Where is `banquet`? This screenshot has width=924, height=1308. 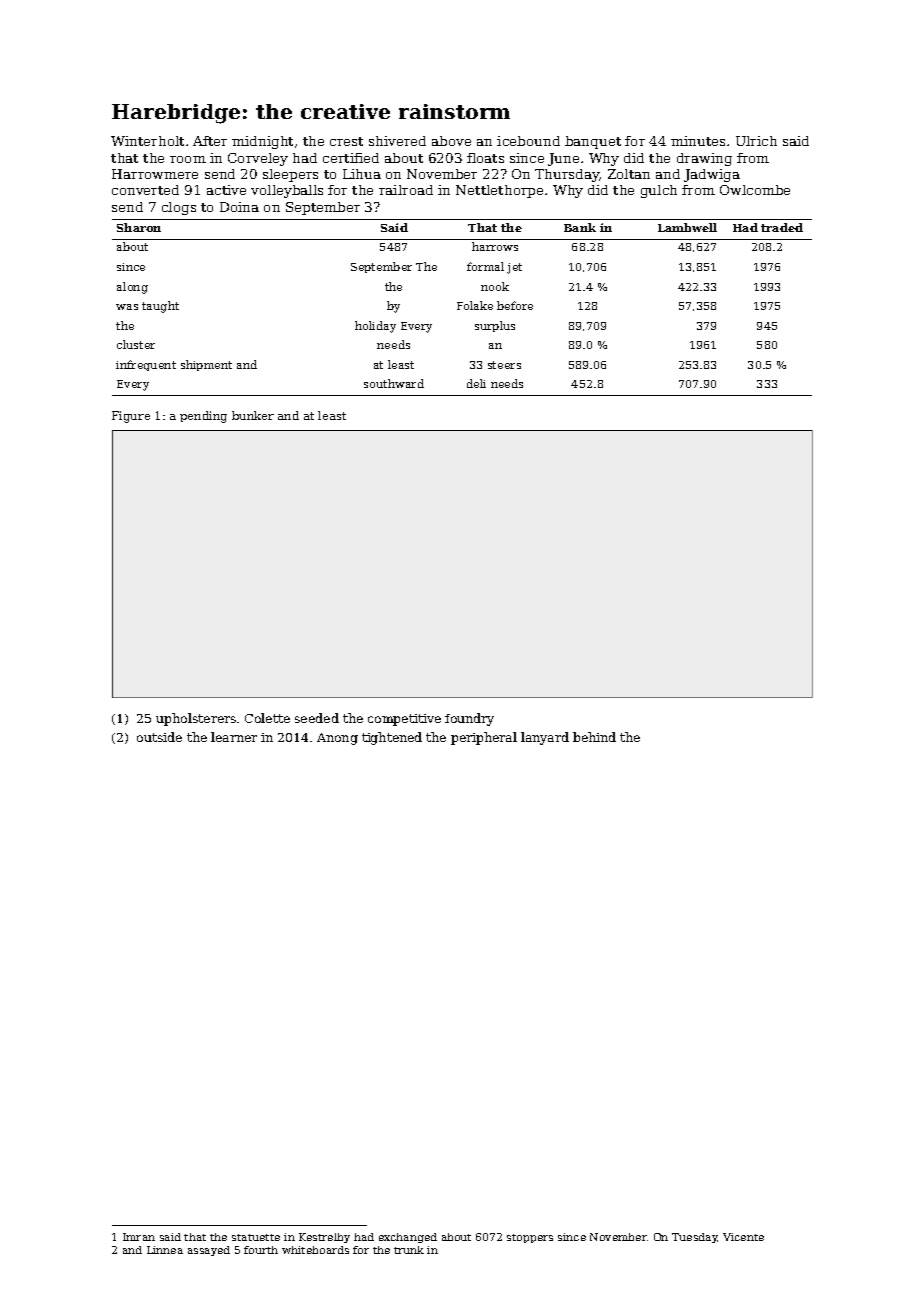 banquet is located at coordinates (593, 142).
